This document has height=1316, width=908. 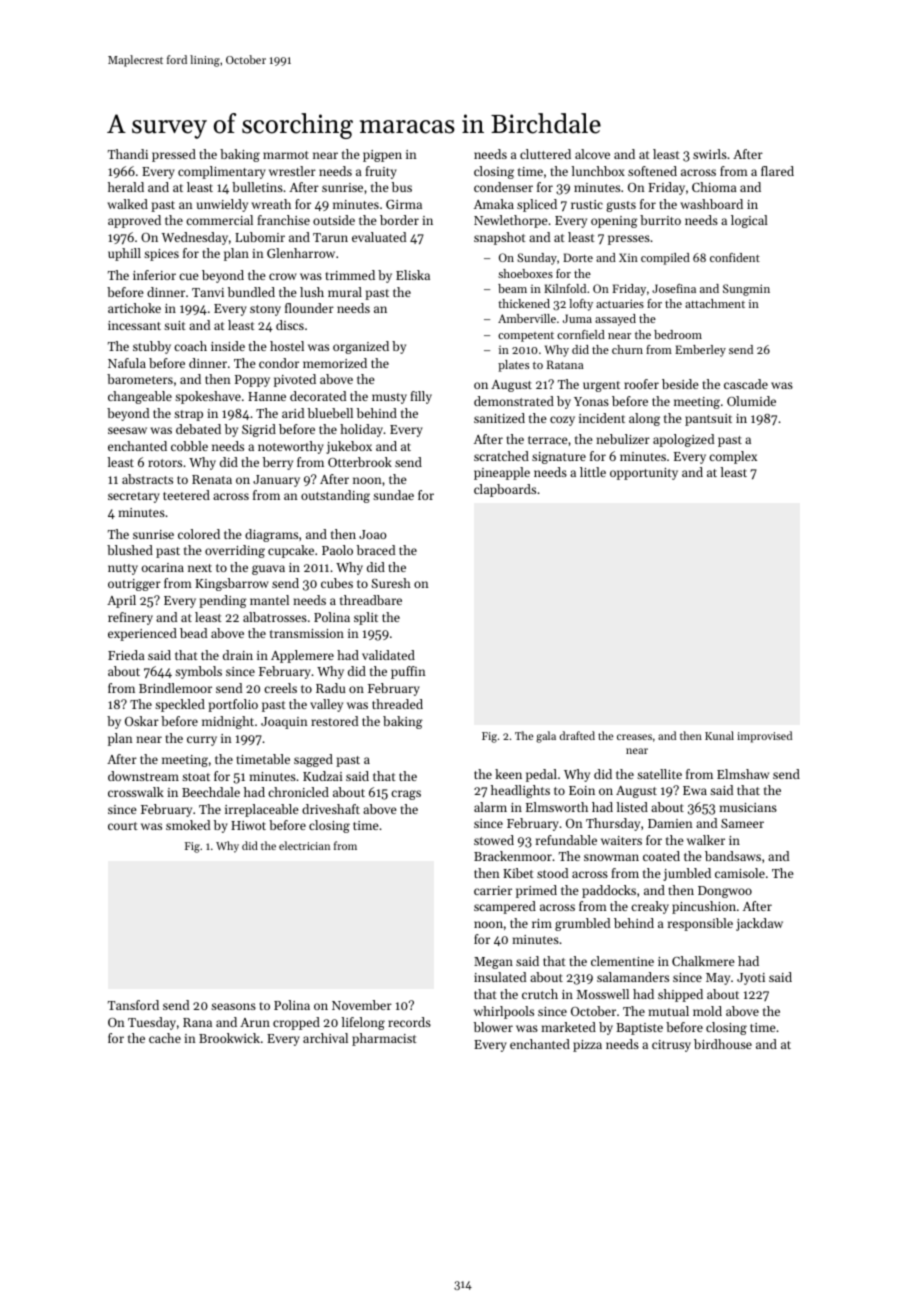 I want to click on Thandi, so click(x=128, y=154).
